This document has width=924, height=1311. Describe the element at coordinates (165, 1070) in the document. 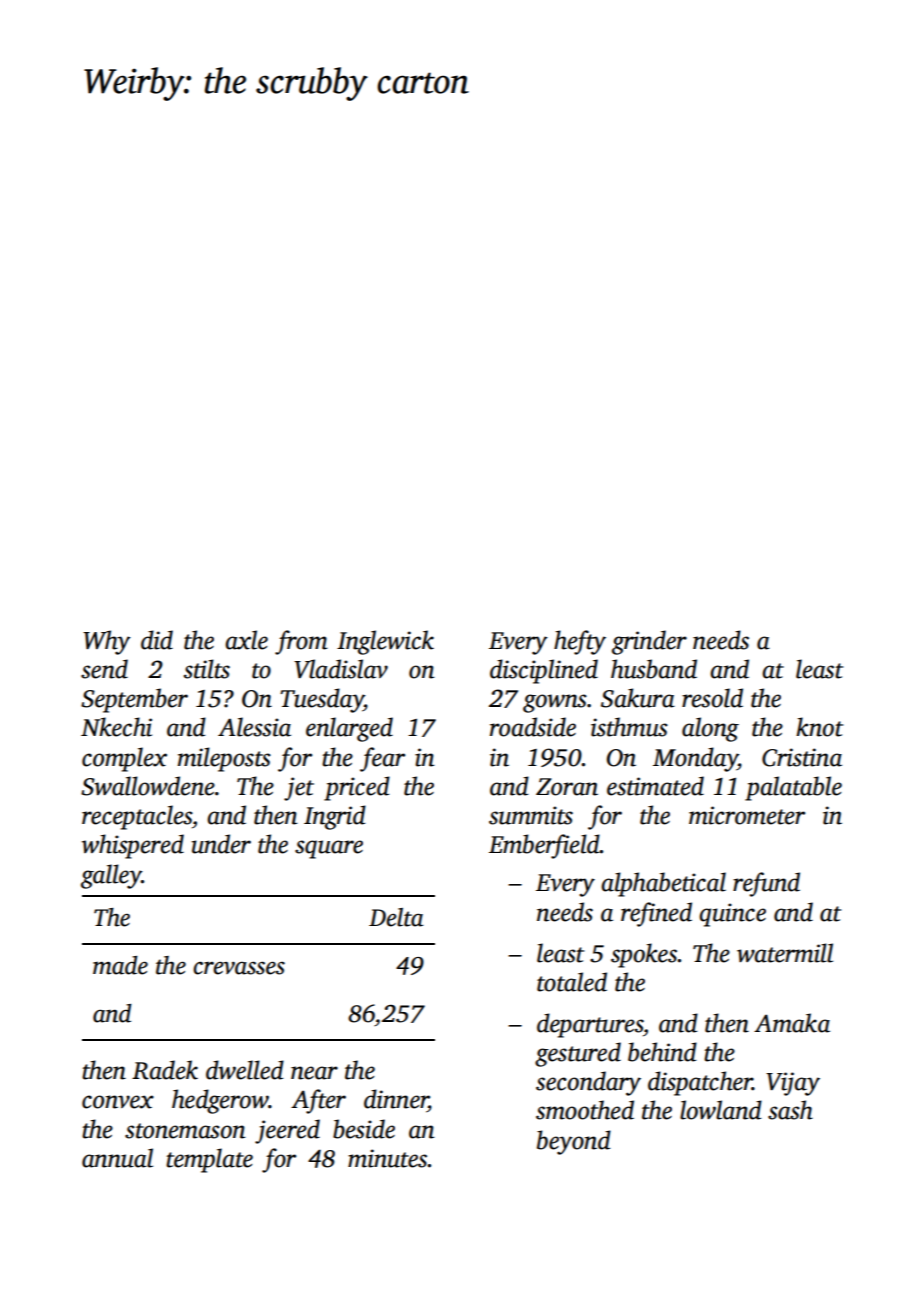

I see `Radek` at that location.
